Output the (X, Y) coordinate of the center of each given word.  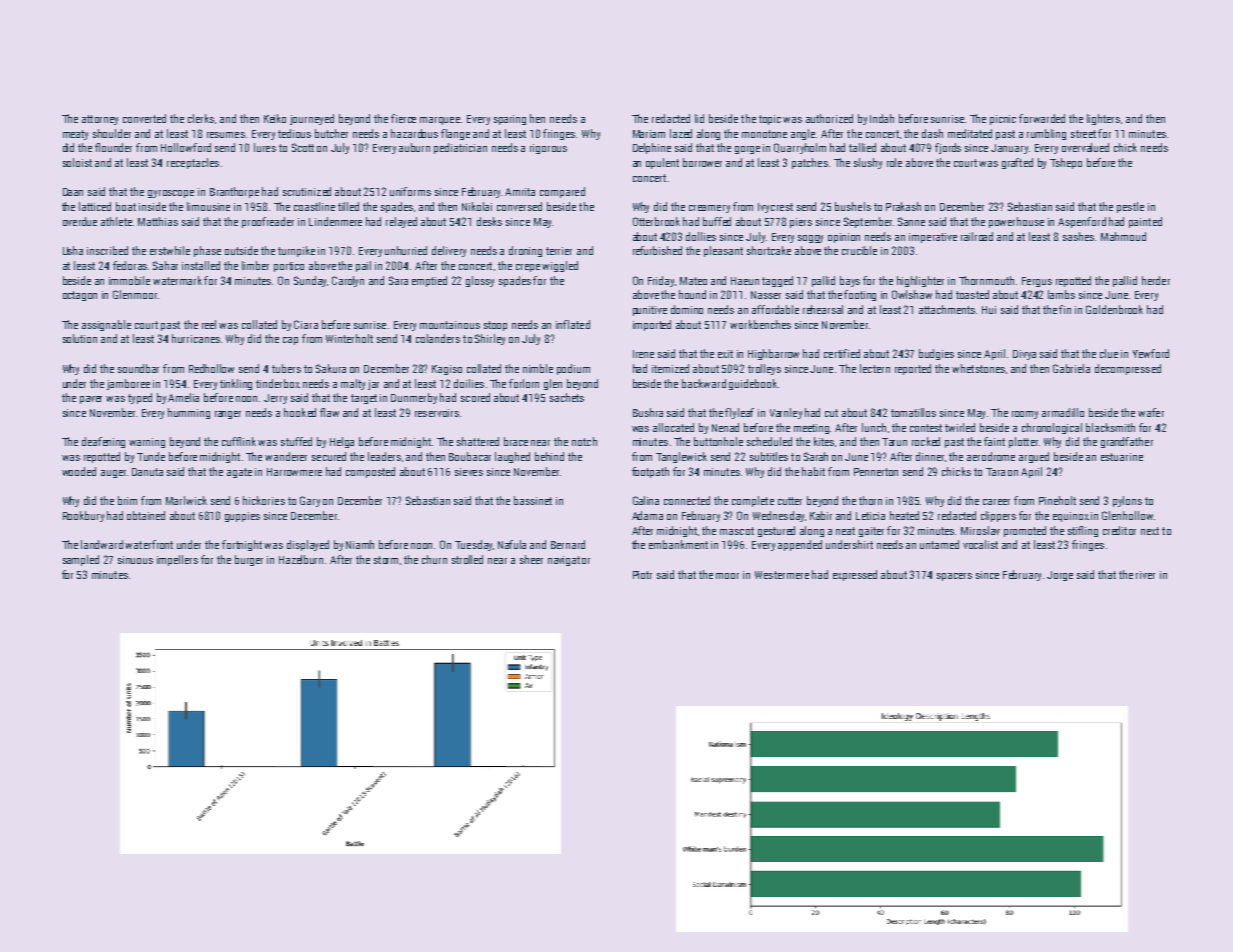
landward (102, 544)
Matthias (158, 221)
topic (770, 120)
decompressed (1128, 369)
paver (91, 400)
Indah (882, 118)
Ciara (306, 324)
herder (1156, 280)
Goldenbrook (1114, 309)
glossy (480, 281)
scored (475, 397)
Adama (647, 515)
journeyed (312, 119)
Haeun (745, 281)
